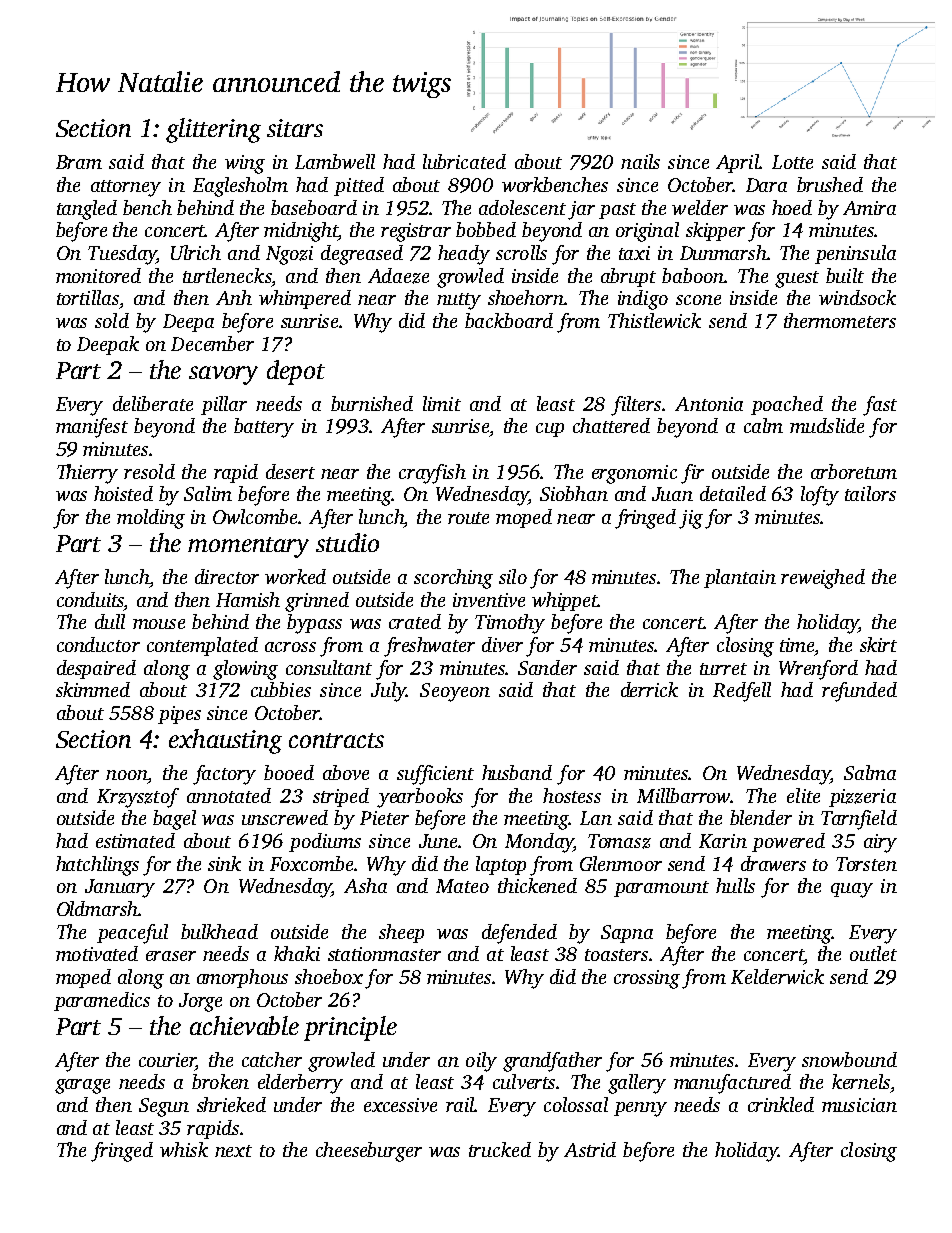 The height and width of the document is (1233, 952). I want to click on next, so click(233, 1151).
